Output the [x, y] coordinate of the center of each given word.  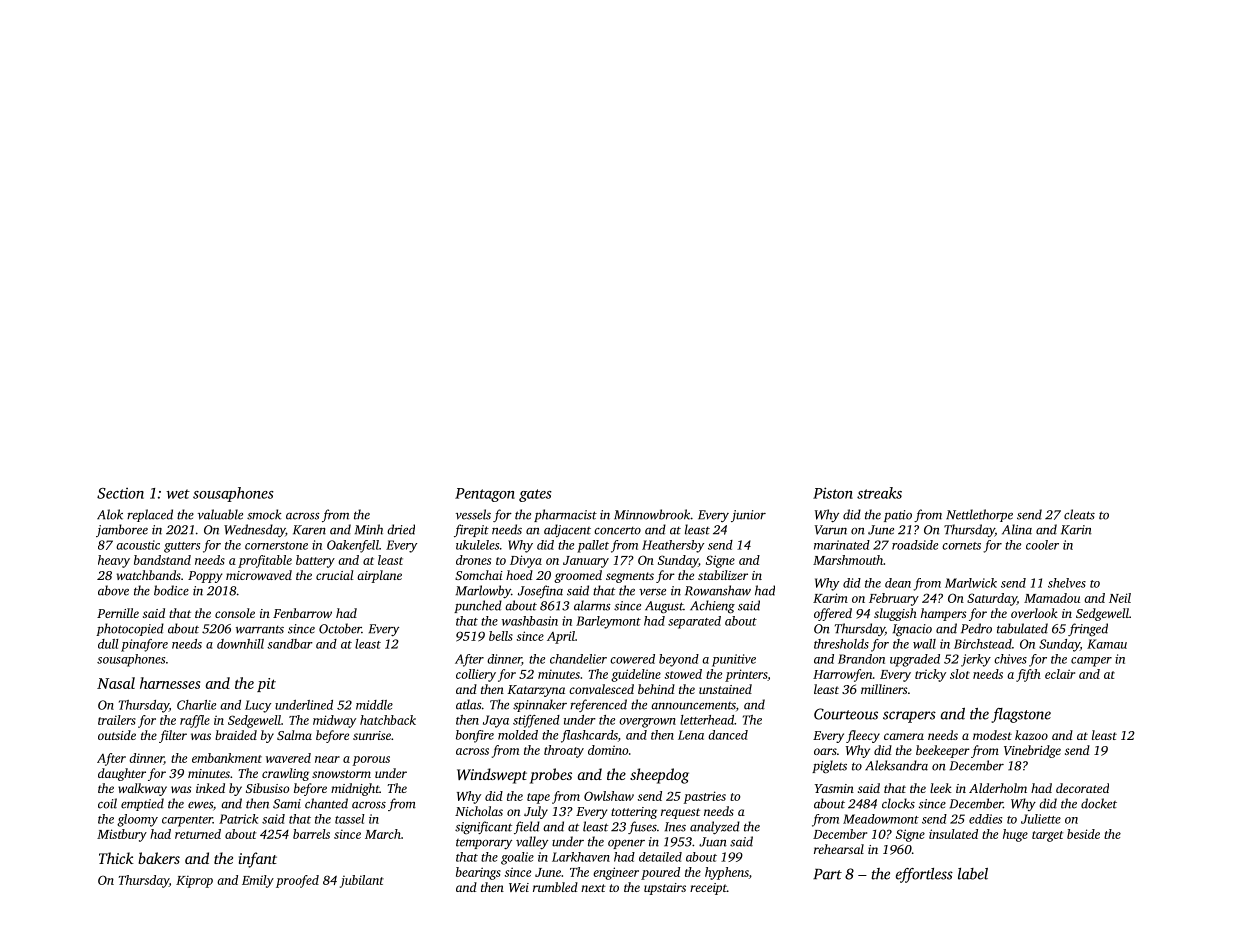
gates [535, 495]
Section [120, 493]
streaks [879, 493]
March [383, 834]
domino [608, 750]
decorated [1082, 788]
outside [117, 735]
